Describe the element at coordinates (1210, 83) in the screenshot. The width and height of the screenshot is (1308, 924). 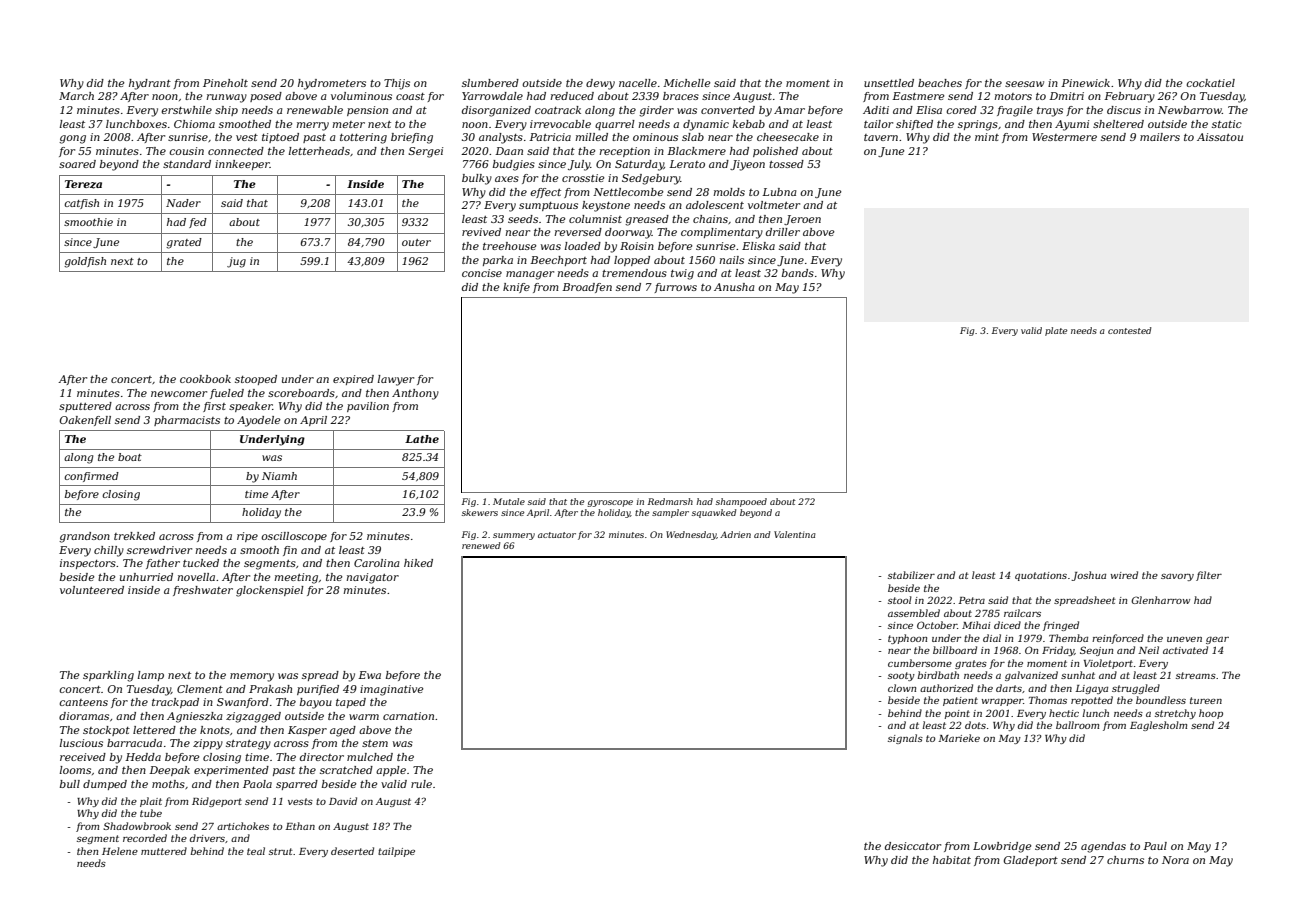
I see `cockatiel` at that location.
